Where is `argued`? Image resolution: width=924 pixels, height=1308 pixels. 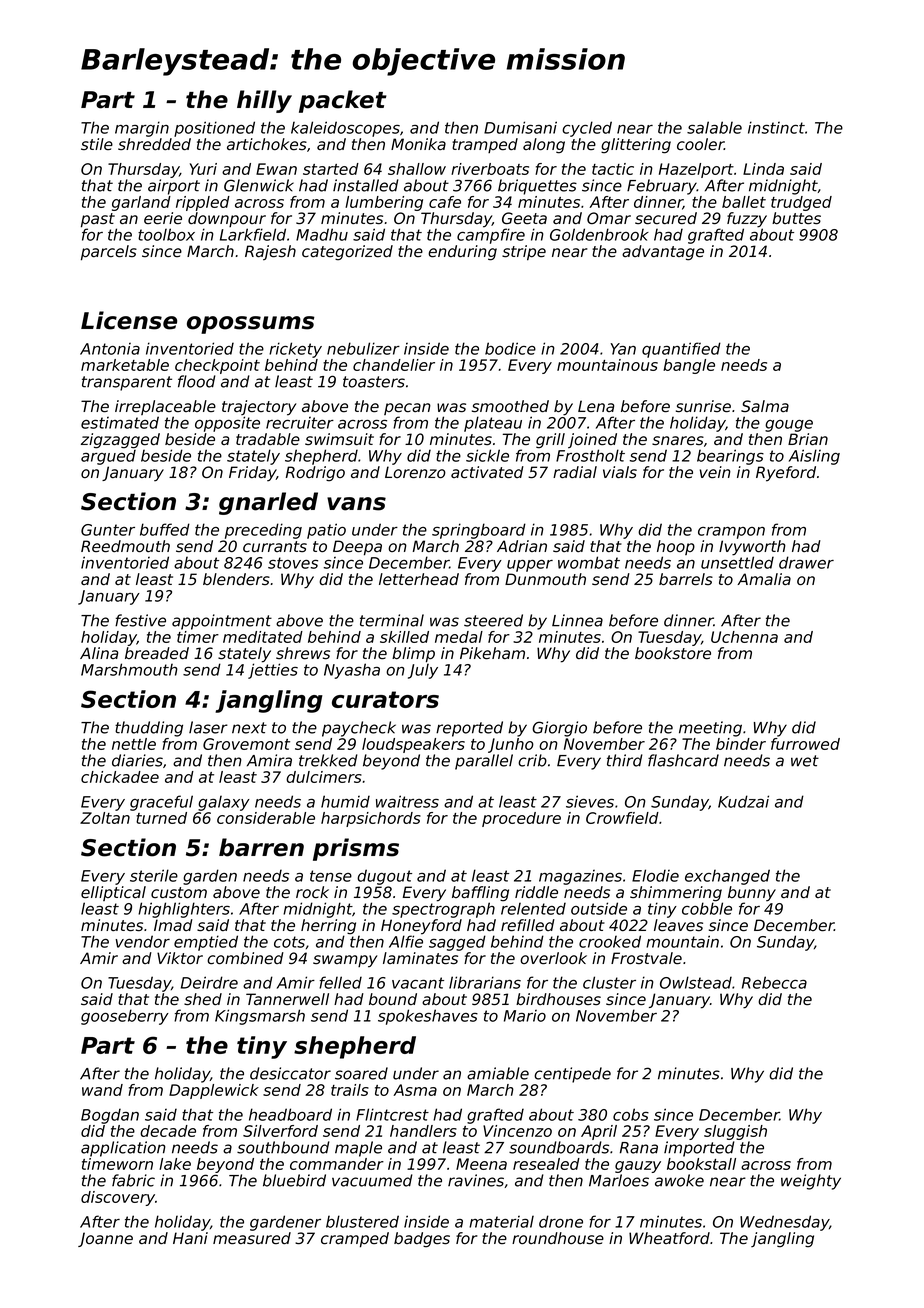
argued is located at coordinates (108, 457).
